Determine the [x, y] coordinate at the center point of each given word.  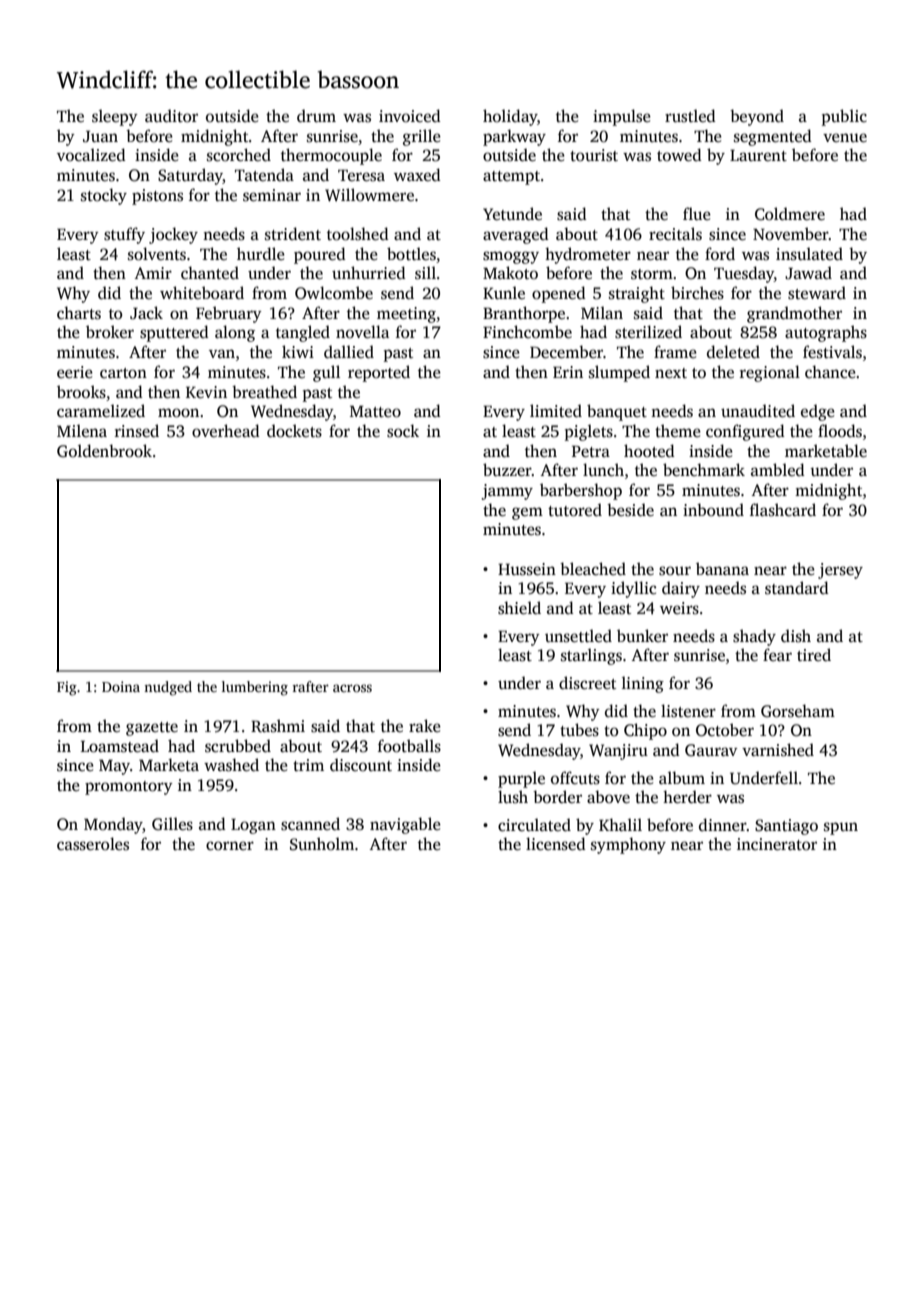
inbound [713, 510]
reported [379, 373]
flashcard [783, 510]
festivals [832, 352]
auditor [171, 116]
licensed [556, 844]
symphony [628, 845]
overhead [226, 431]
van [222, 353]
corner [230, 846]
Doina [121, 686]
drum [316, 116]
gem [527, 513]
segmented [773, 137]
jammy [507, 492]
